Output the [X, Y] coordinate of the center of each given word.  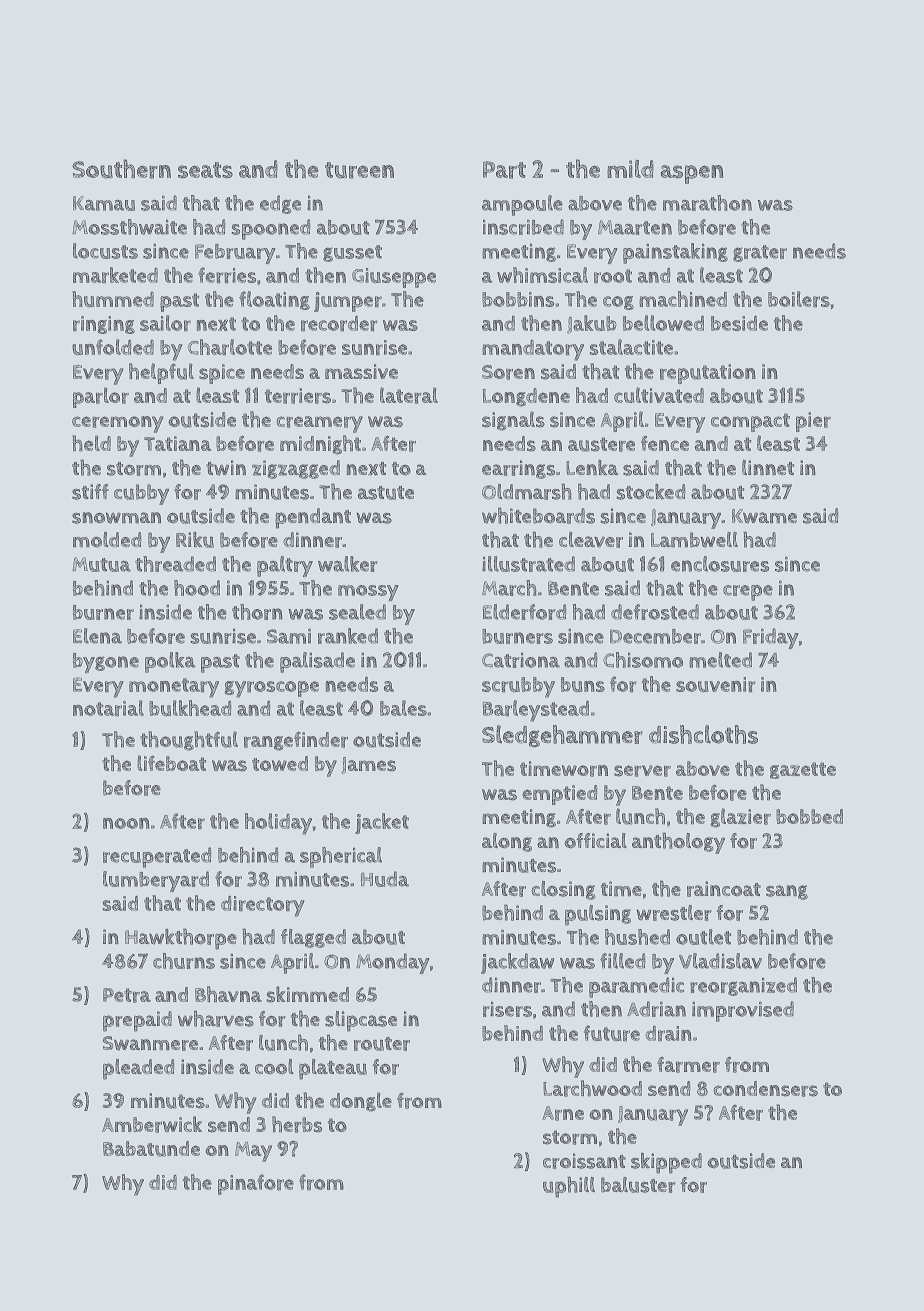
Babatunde [151, 1149]
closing [563, 890]
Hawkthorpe [181, 939]
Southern [121, 169]
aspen [691, 174]
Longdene [526, 397]
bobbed [809, 816]
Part [504, 170]
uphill [569, 1187]
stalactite [631, 347]
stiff [90, 492]
